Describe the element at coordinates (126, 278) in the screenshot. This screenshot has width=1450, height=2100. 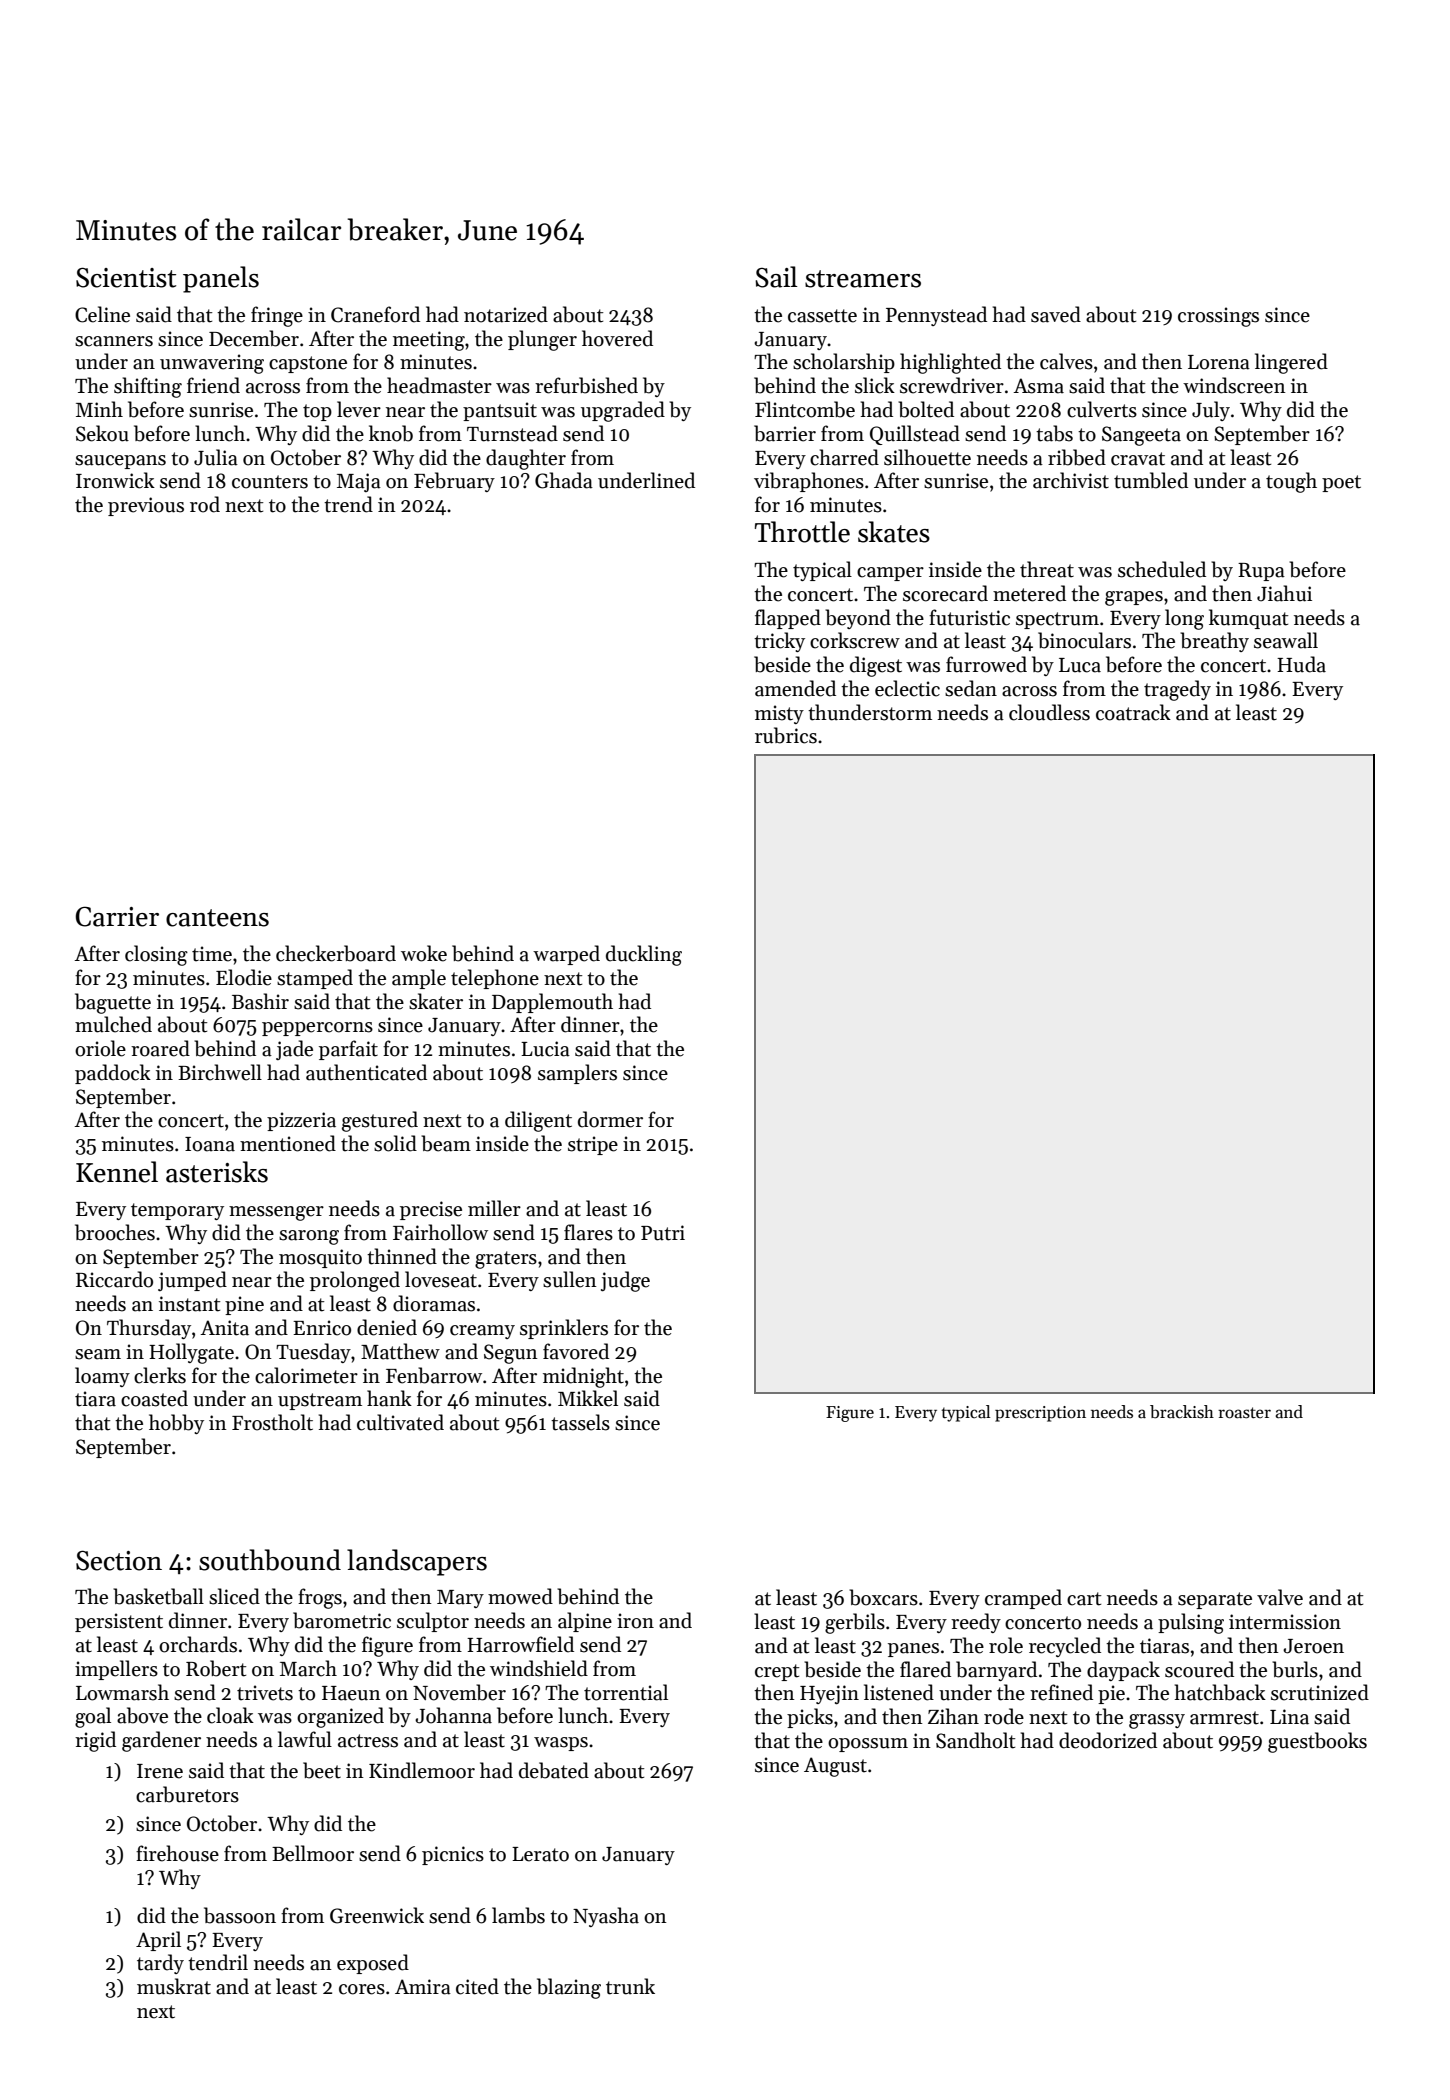
I see `Scientist` at that location.
